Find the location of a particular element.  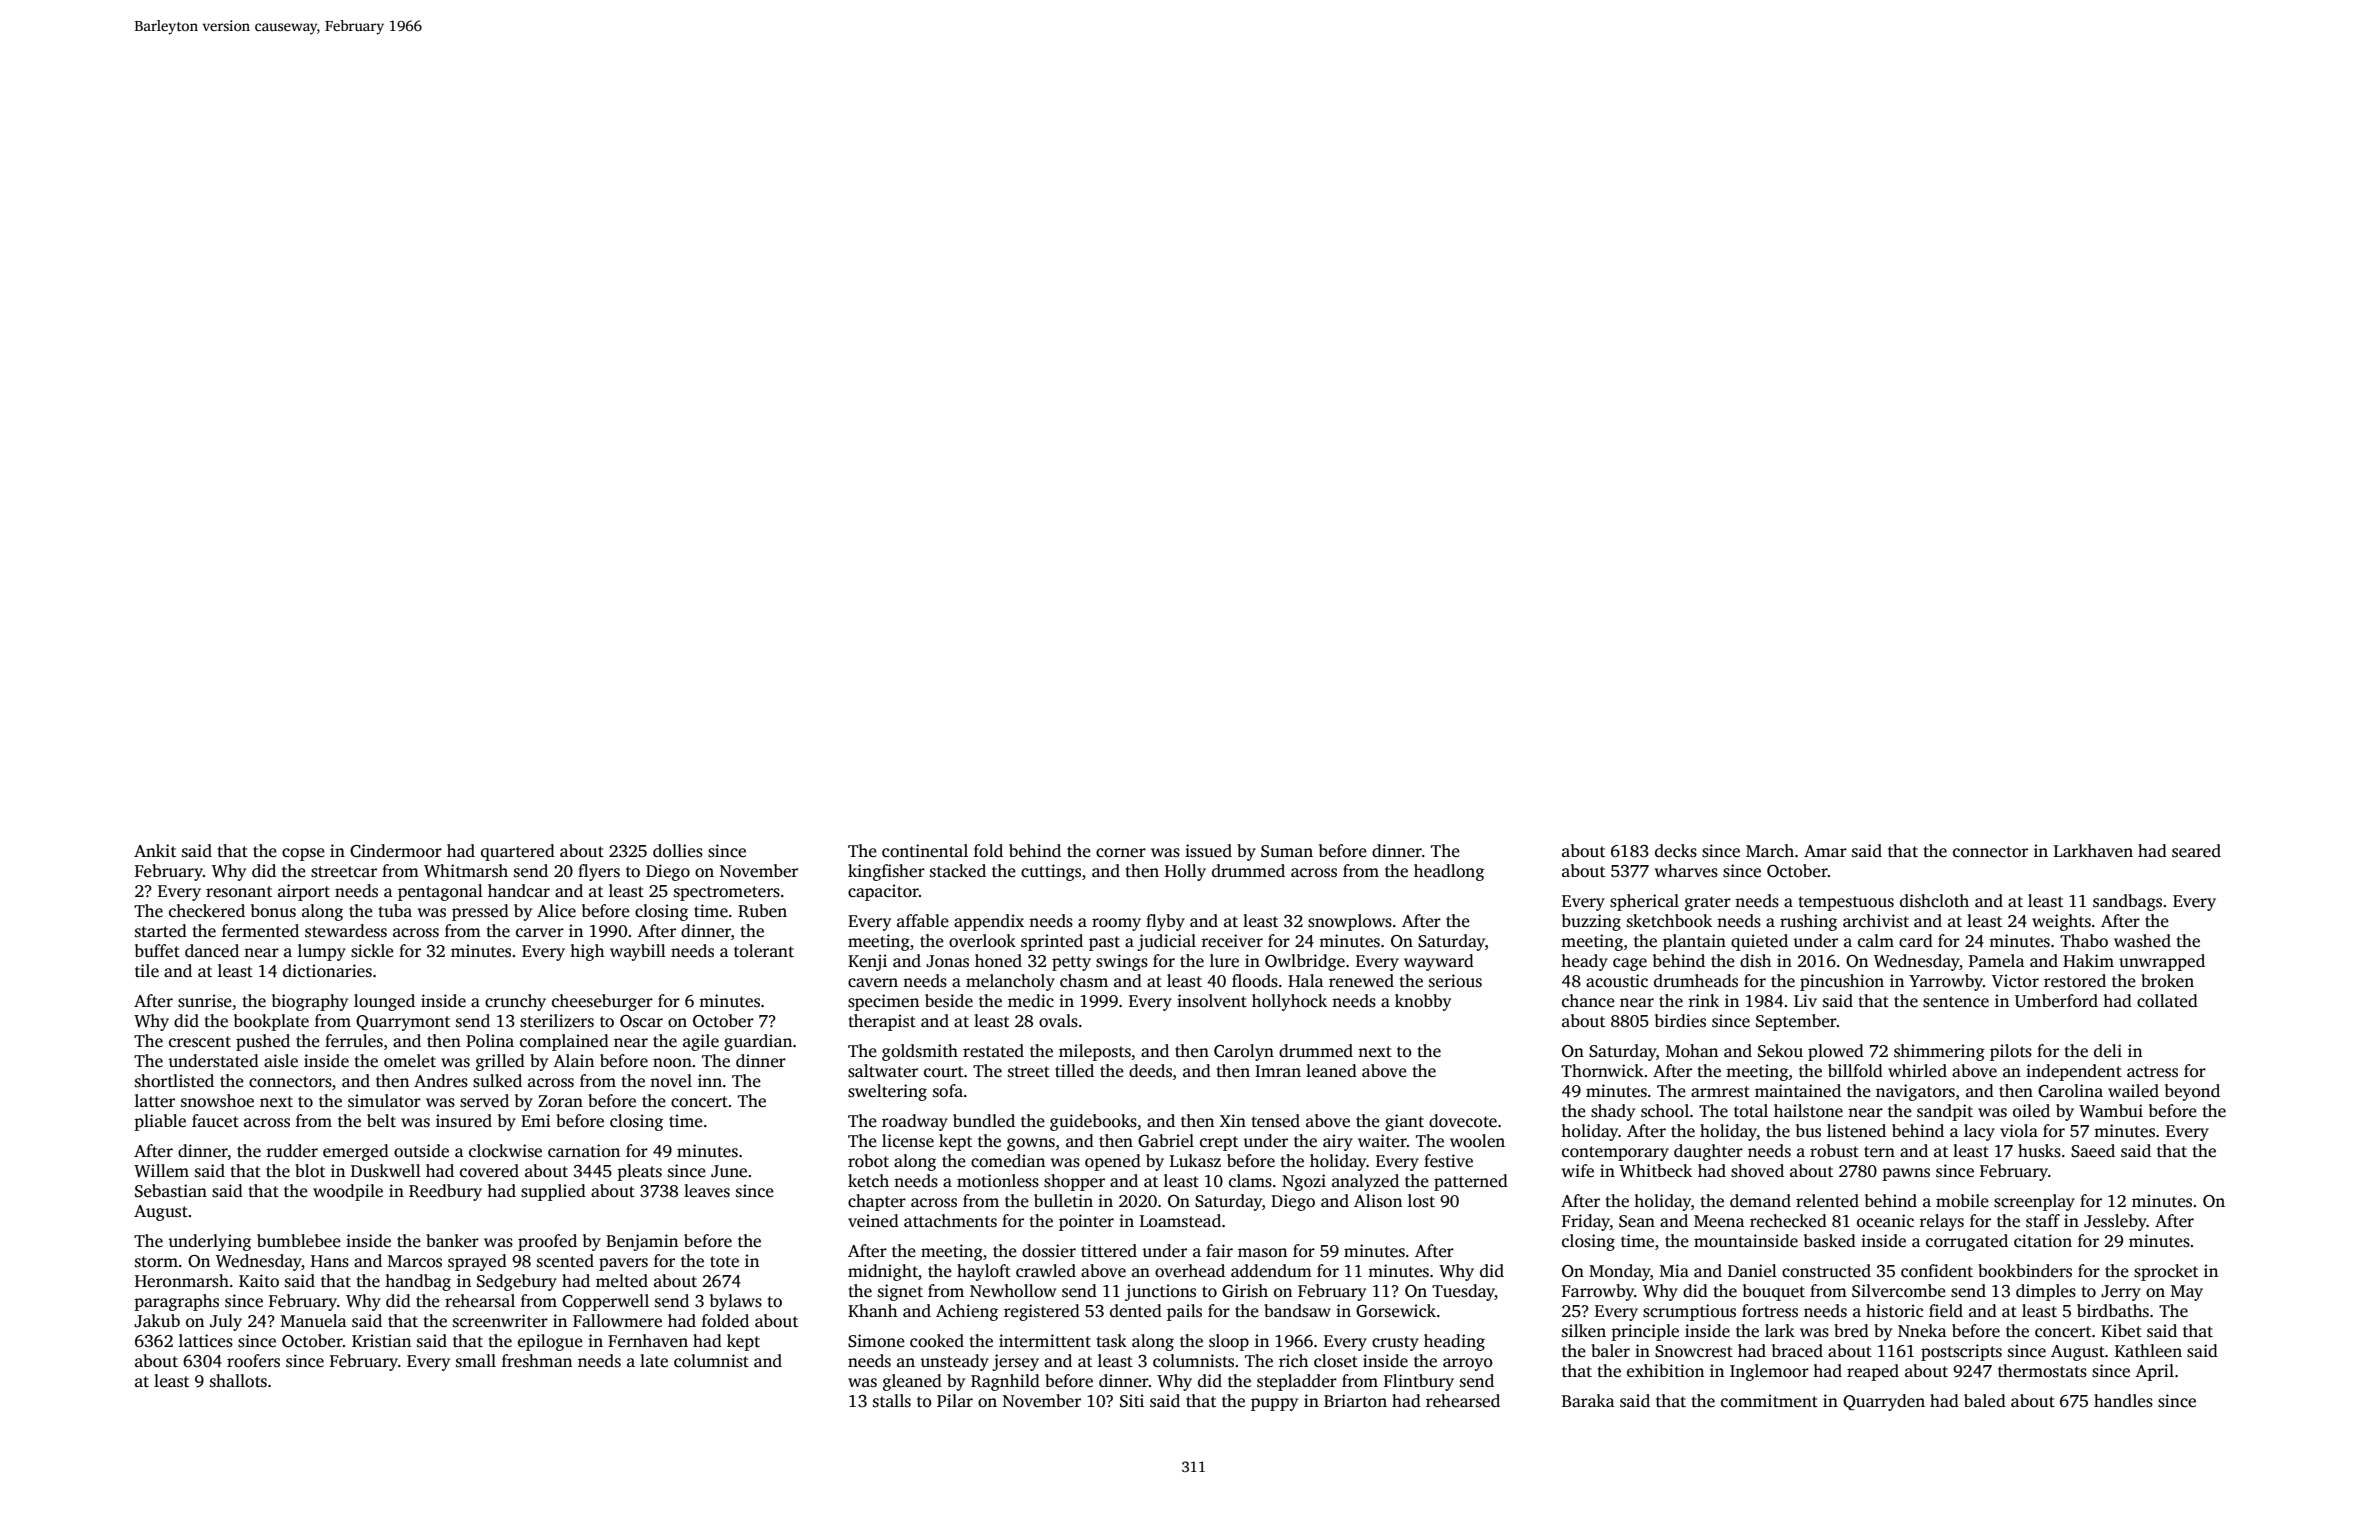

dollies is located at coordinates (678, 851).
